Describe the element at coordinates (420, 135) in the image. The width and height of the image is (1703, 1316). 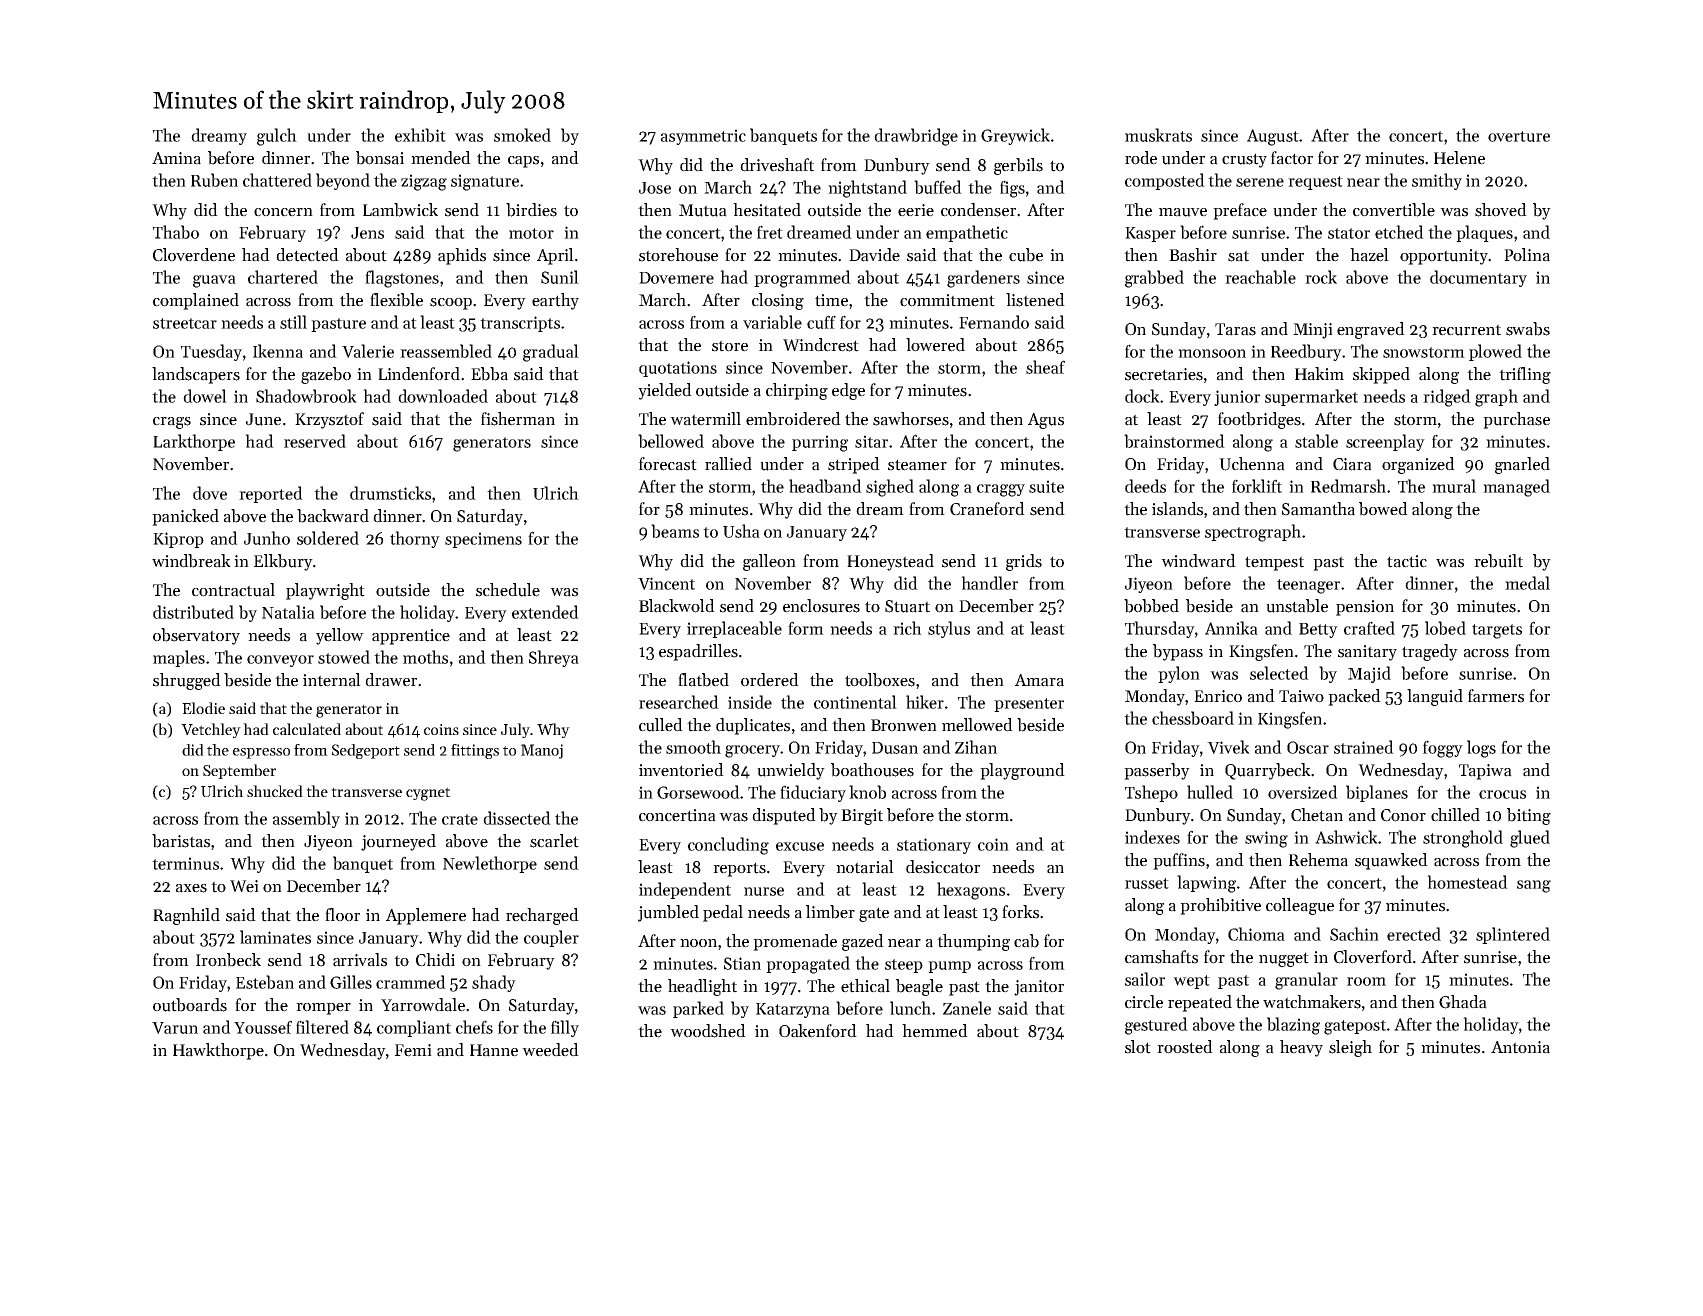
I see `exhibit` at that location.
